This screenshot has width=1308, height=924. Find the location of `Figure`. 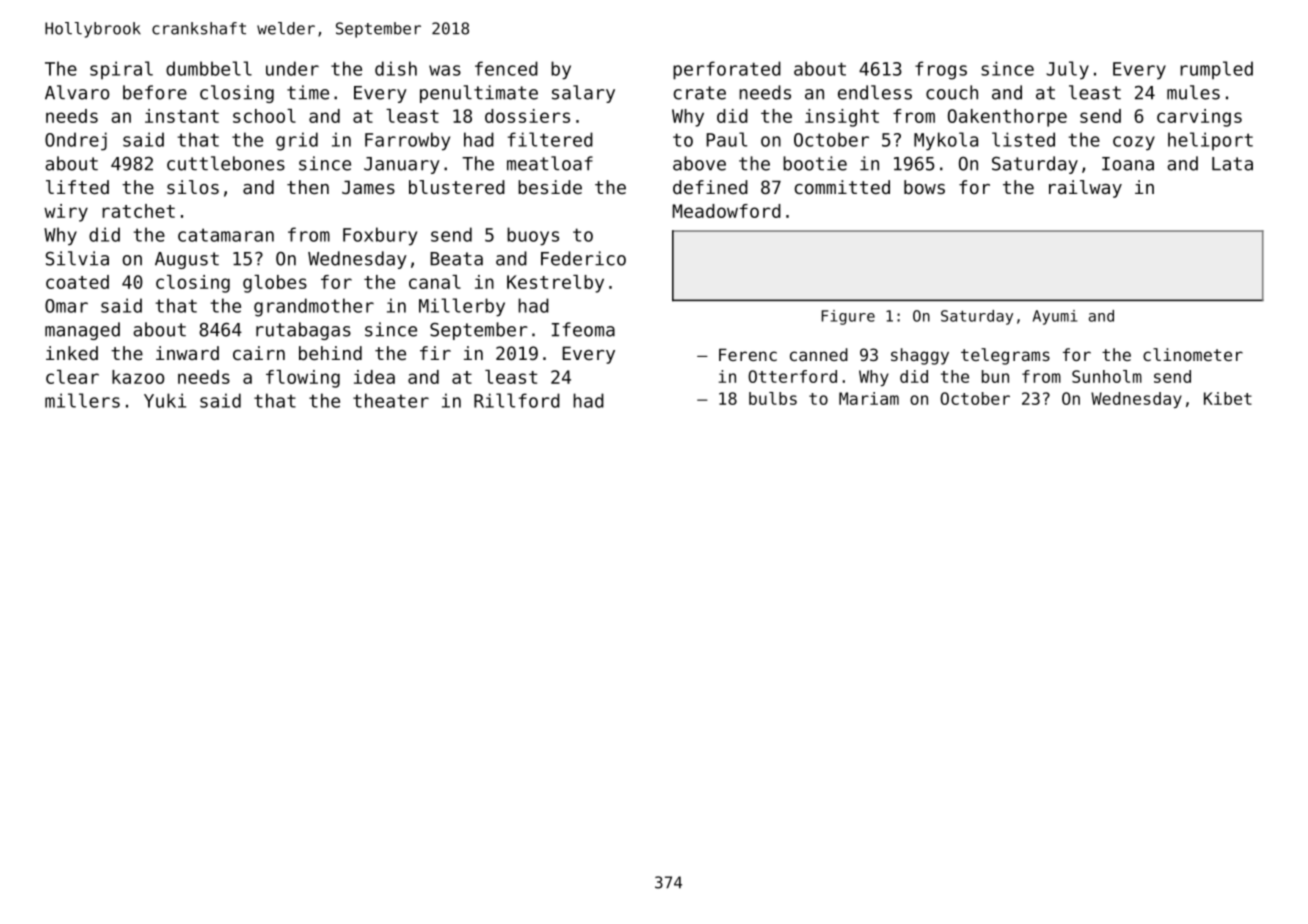

Figure is located at coordinates (848, 317).
